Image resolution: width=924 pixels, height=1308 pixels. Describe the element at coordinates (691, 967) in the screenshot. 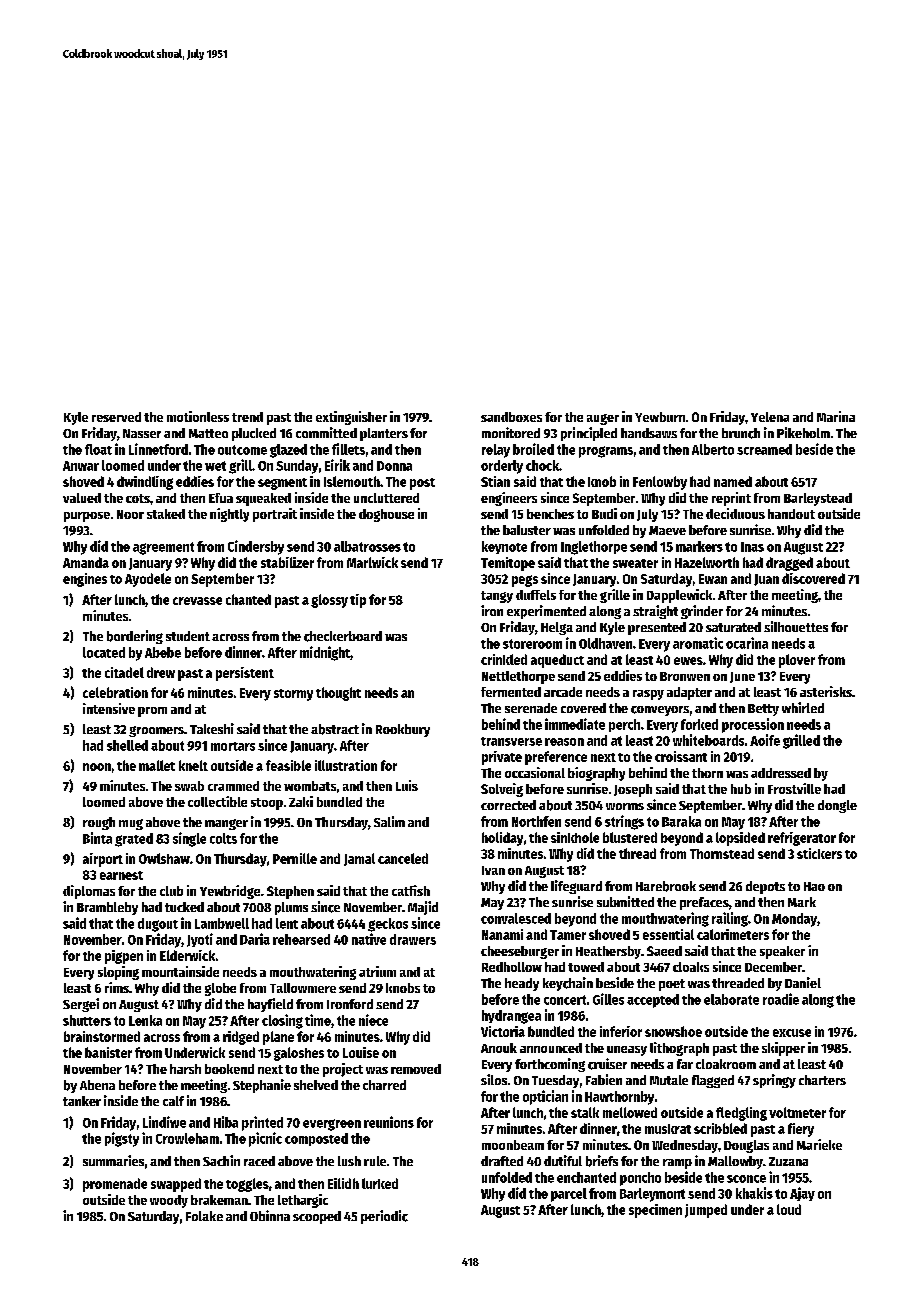

I see `cloaks` at that location.
